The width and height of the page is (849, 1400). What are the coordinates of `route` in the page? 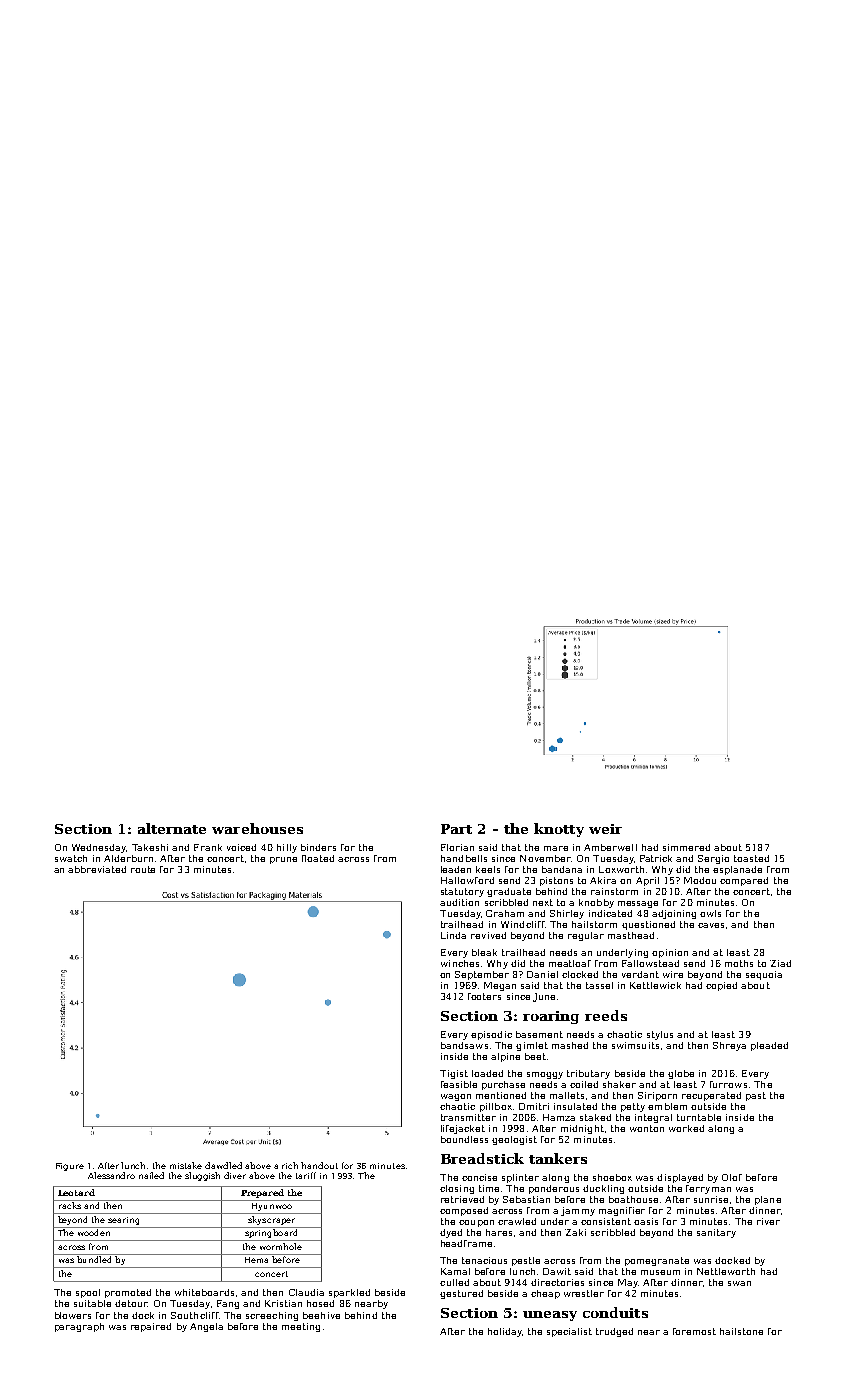 It's located at (143, 869).
